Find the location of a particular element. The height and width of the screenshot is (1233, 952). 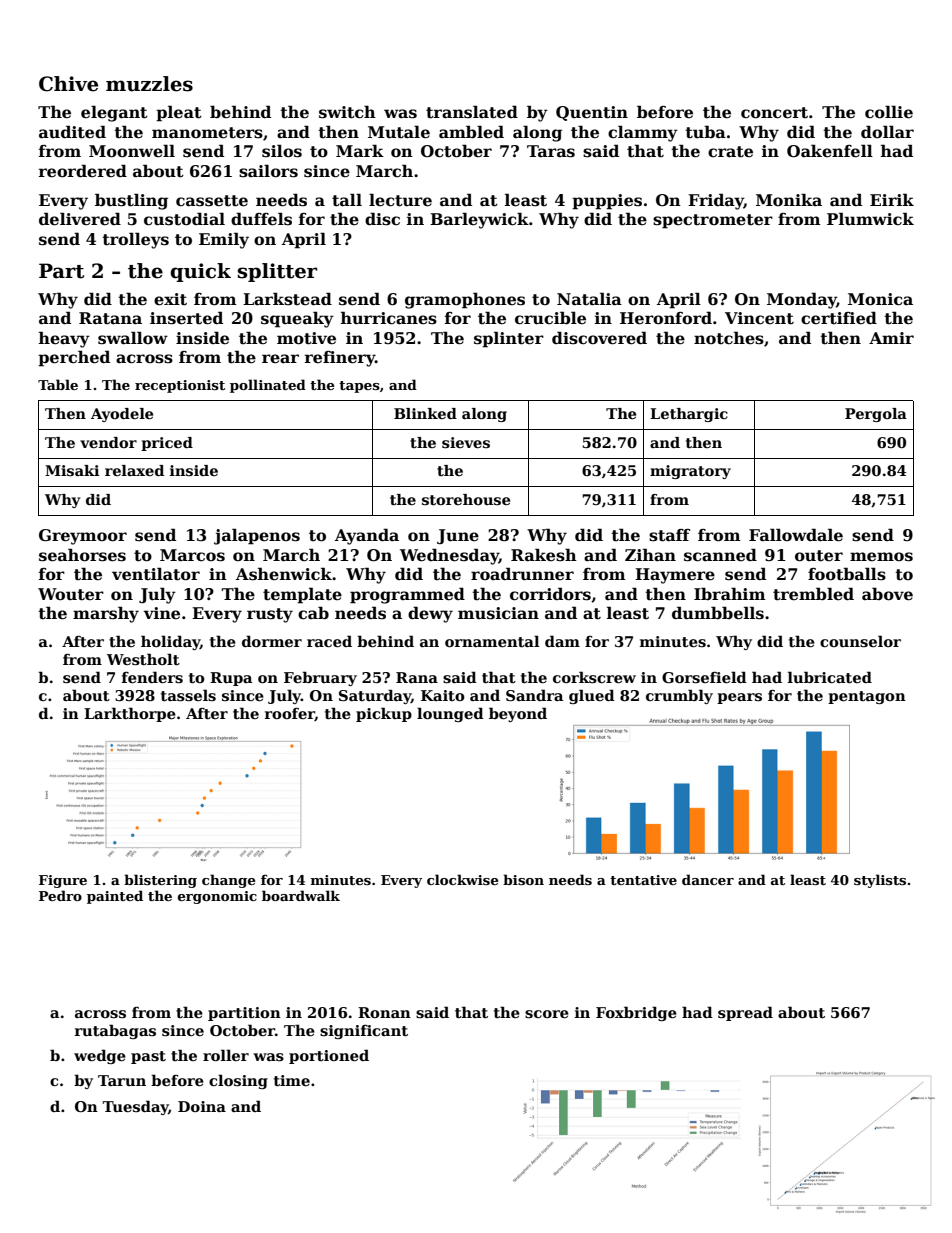

Ayanda is located at coordinates (367, 536).
